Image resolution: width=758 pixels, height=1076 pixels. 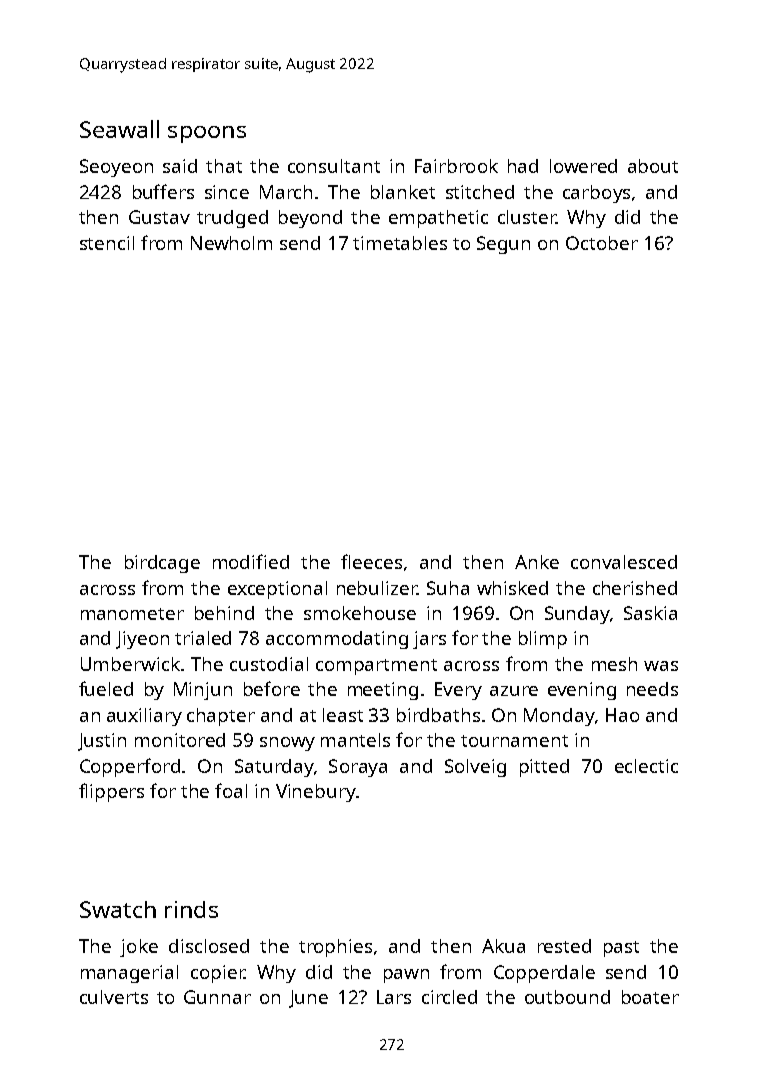 What do you see at coordinates (559, 717) in the screenshot?
I see `Monday` at bounding box center [559, 717].
